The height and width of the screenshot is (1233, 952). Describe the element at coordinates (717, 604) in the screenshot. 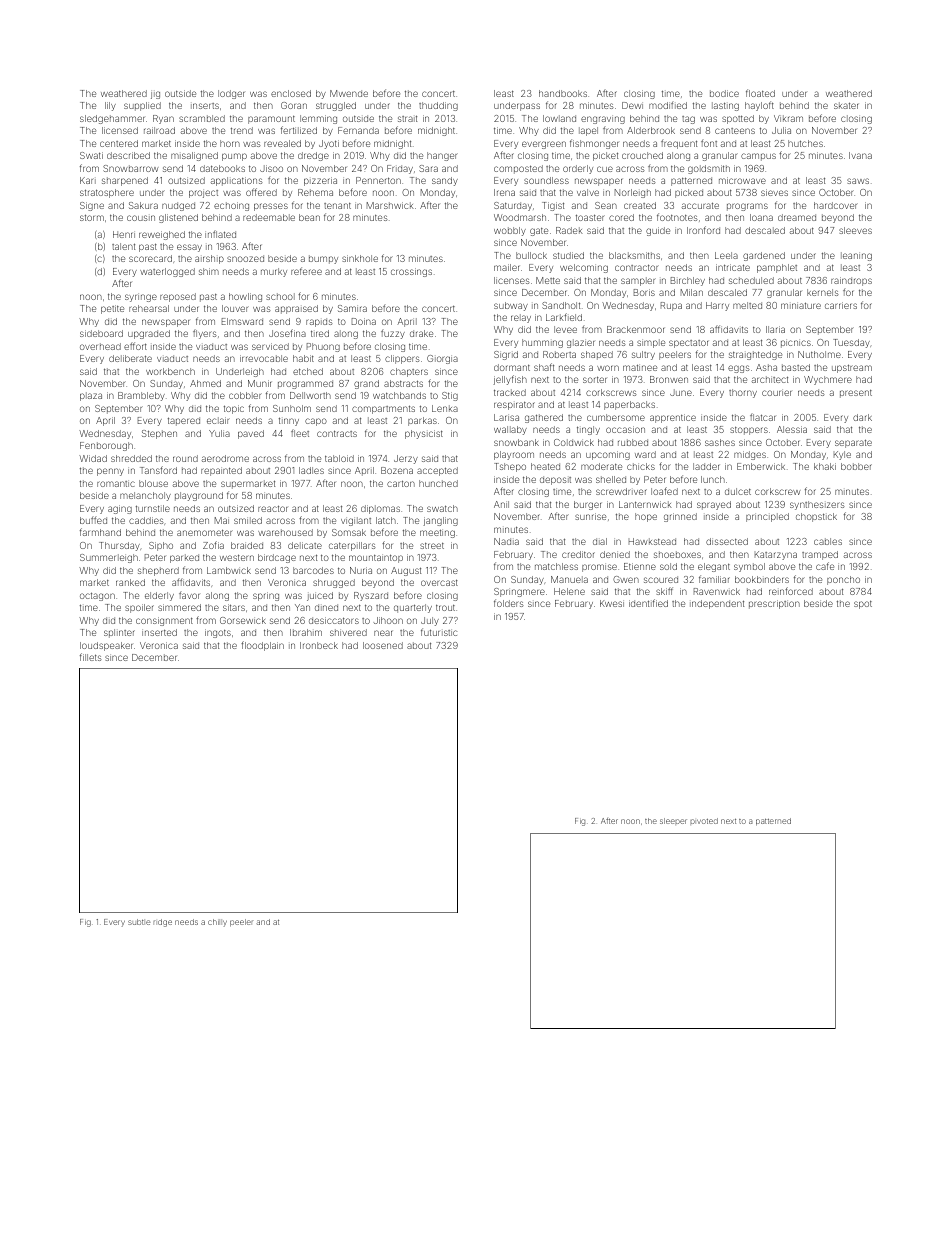

I see `independent` at that location.
